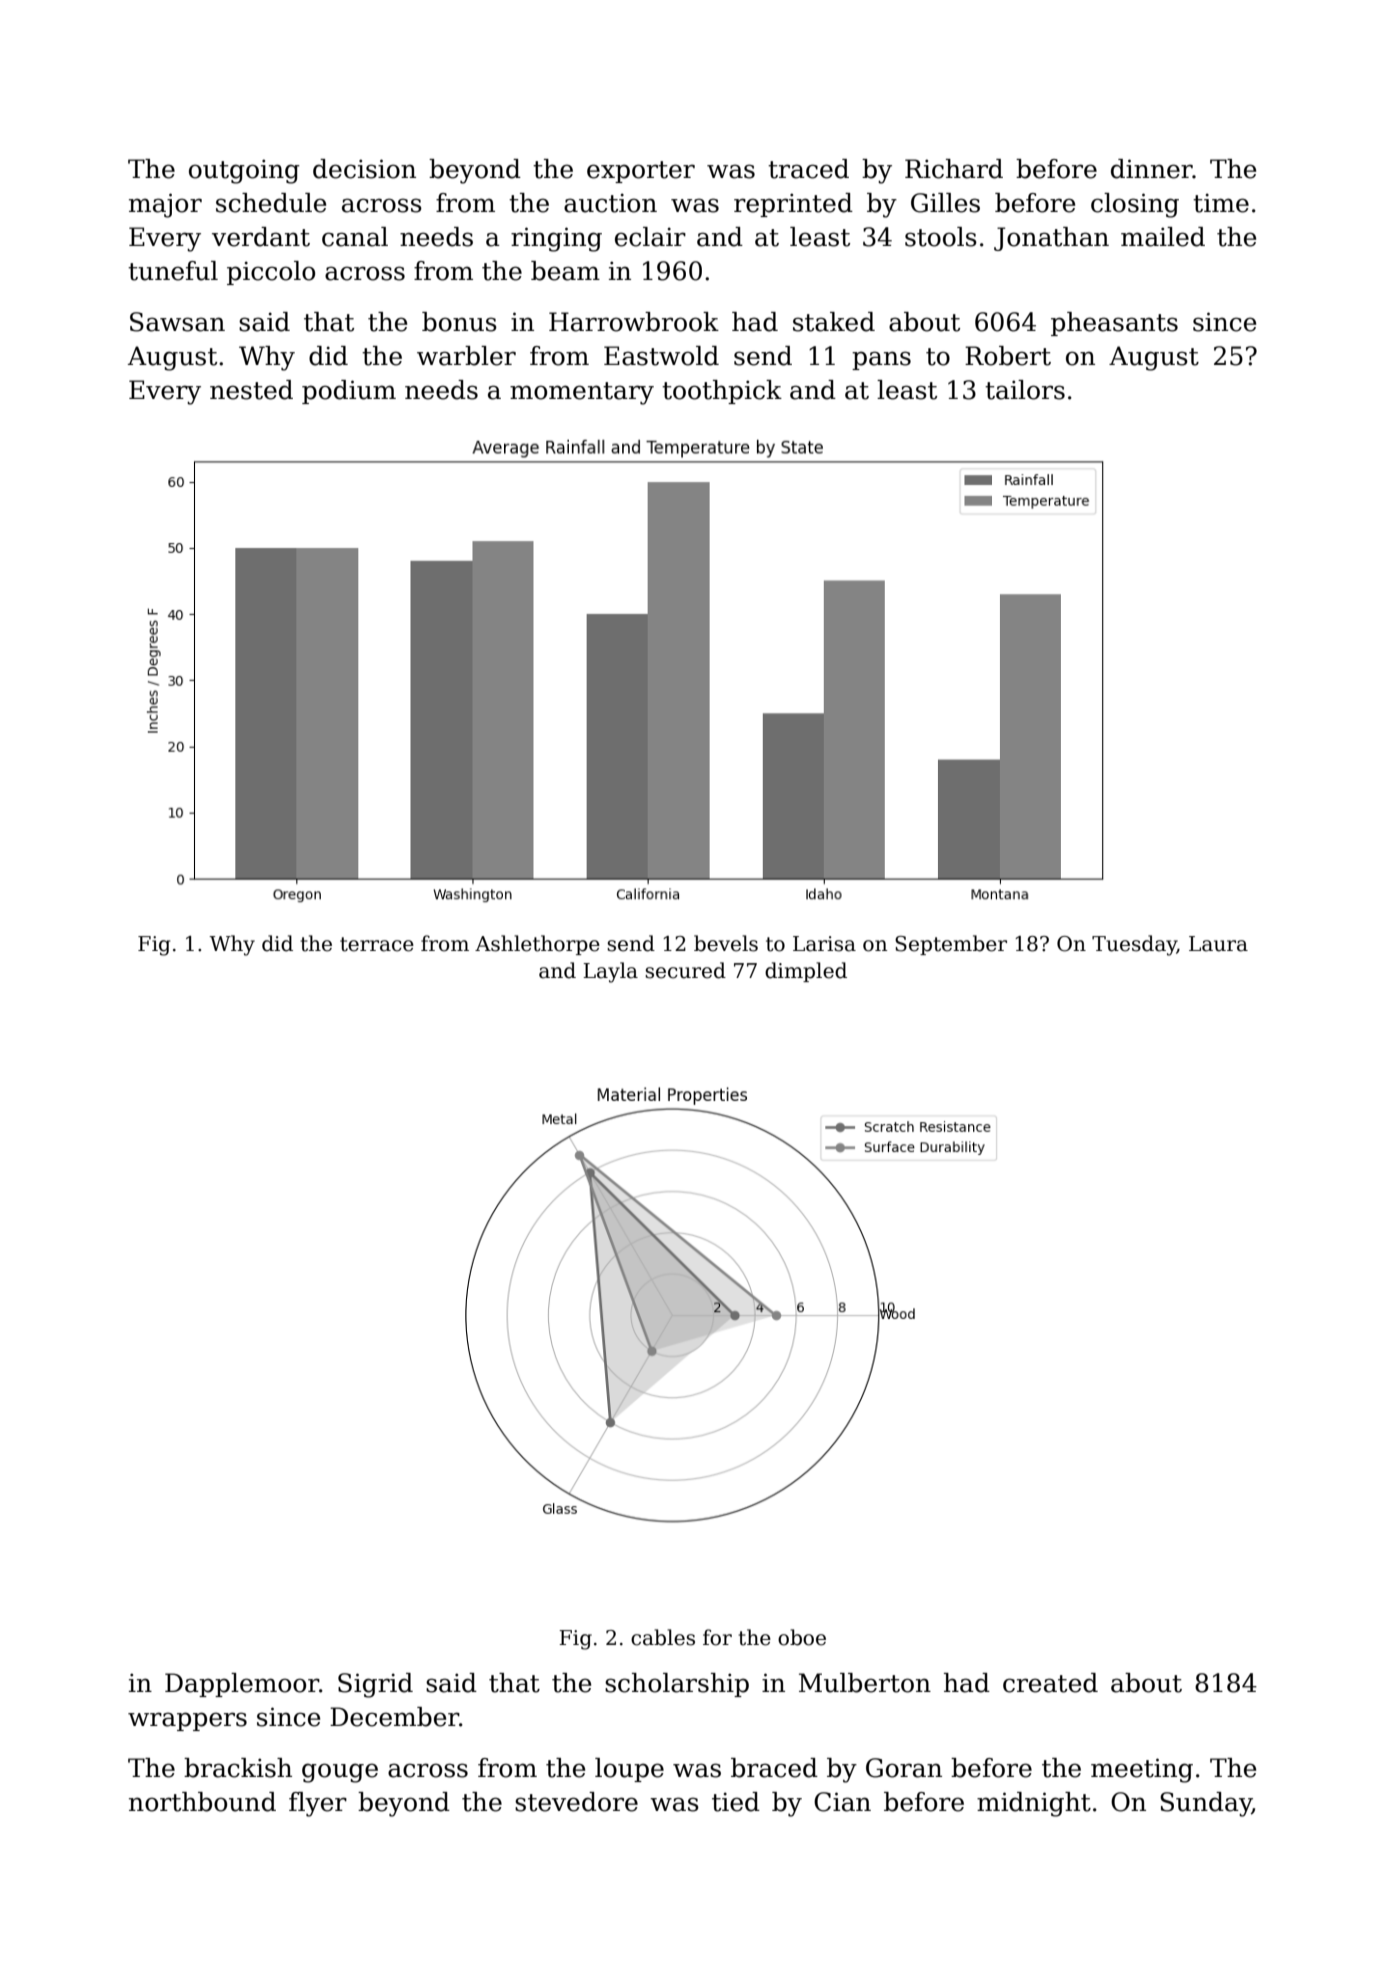  What do you see at coordinates (1025, 390) in the screenshot?
I see `tailors` at bounding box center [1025, 390].
